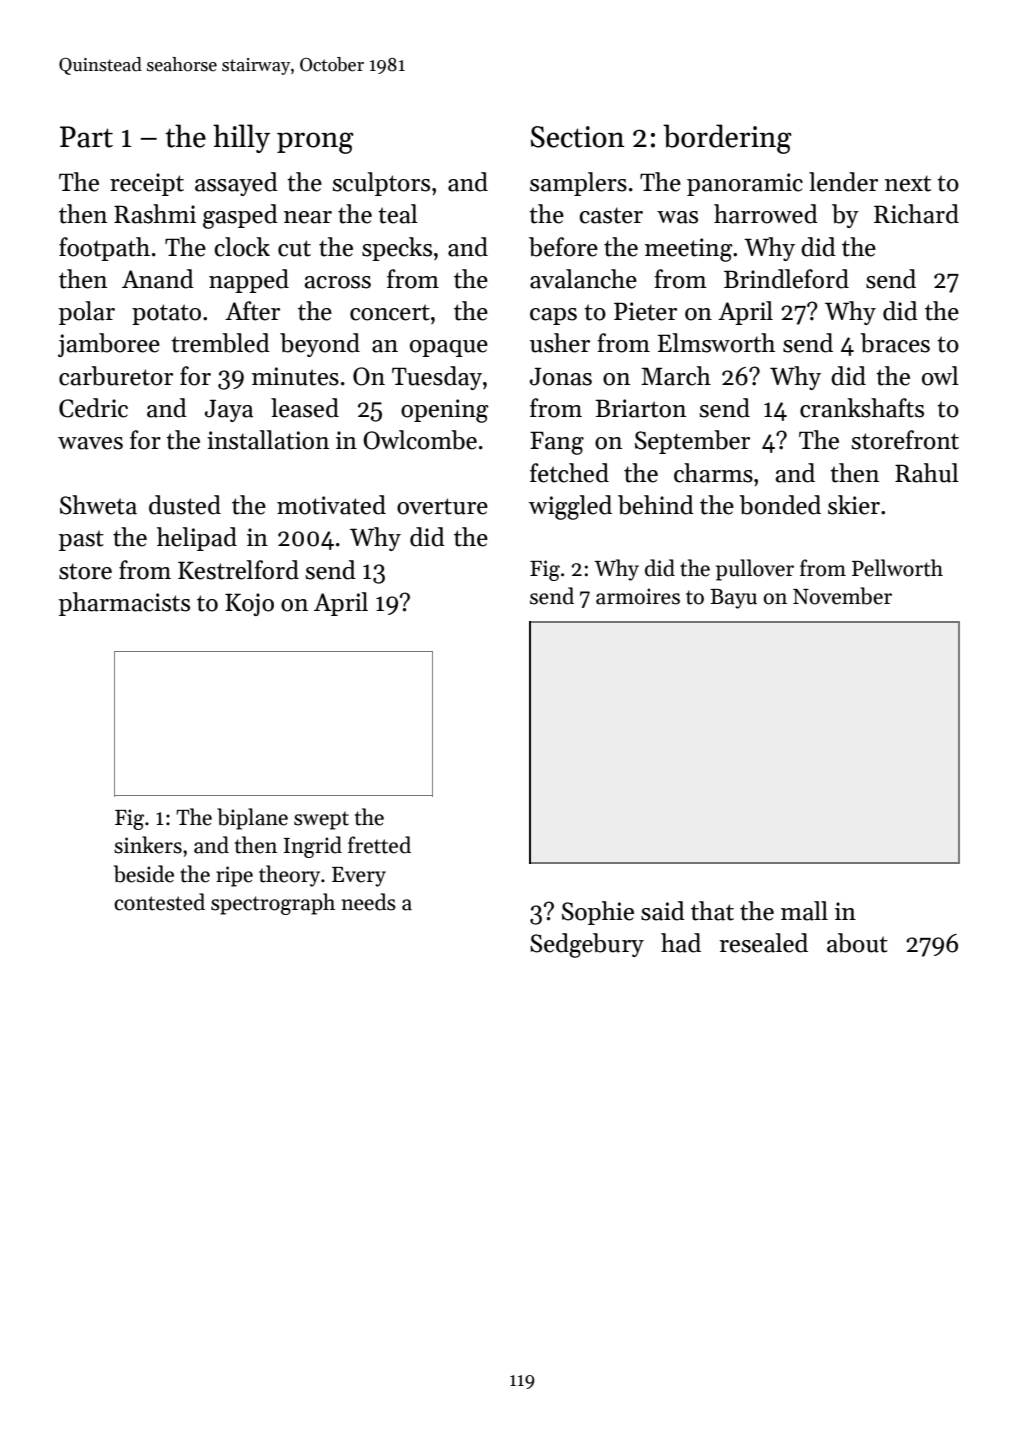  Describe the element at coordinates (109, 345) in the image. I see `jamboree` at that location.
